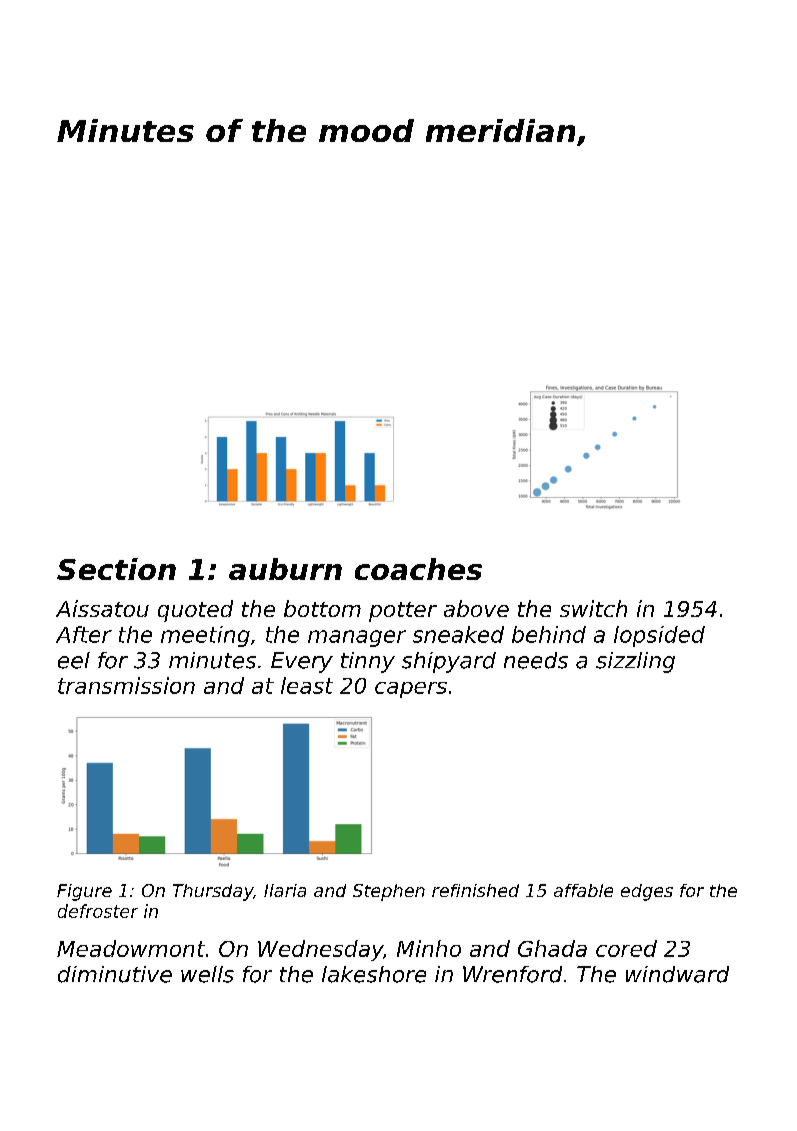 The width and height of the screenshot is (797, 1131). I want to click on transmission, so click(126, 685).
